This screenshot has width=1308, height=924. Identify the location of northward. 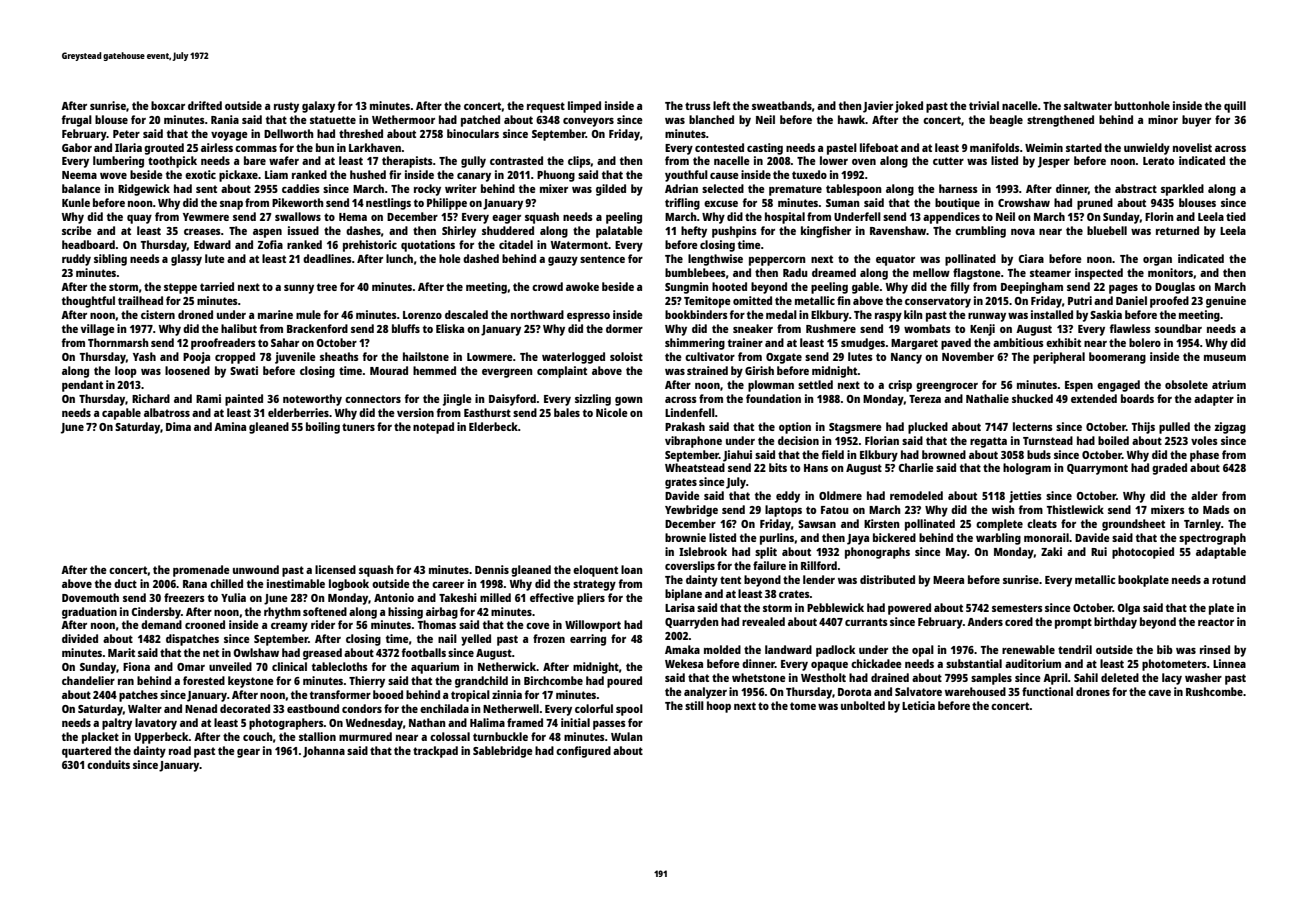
(537, 314).
